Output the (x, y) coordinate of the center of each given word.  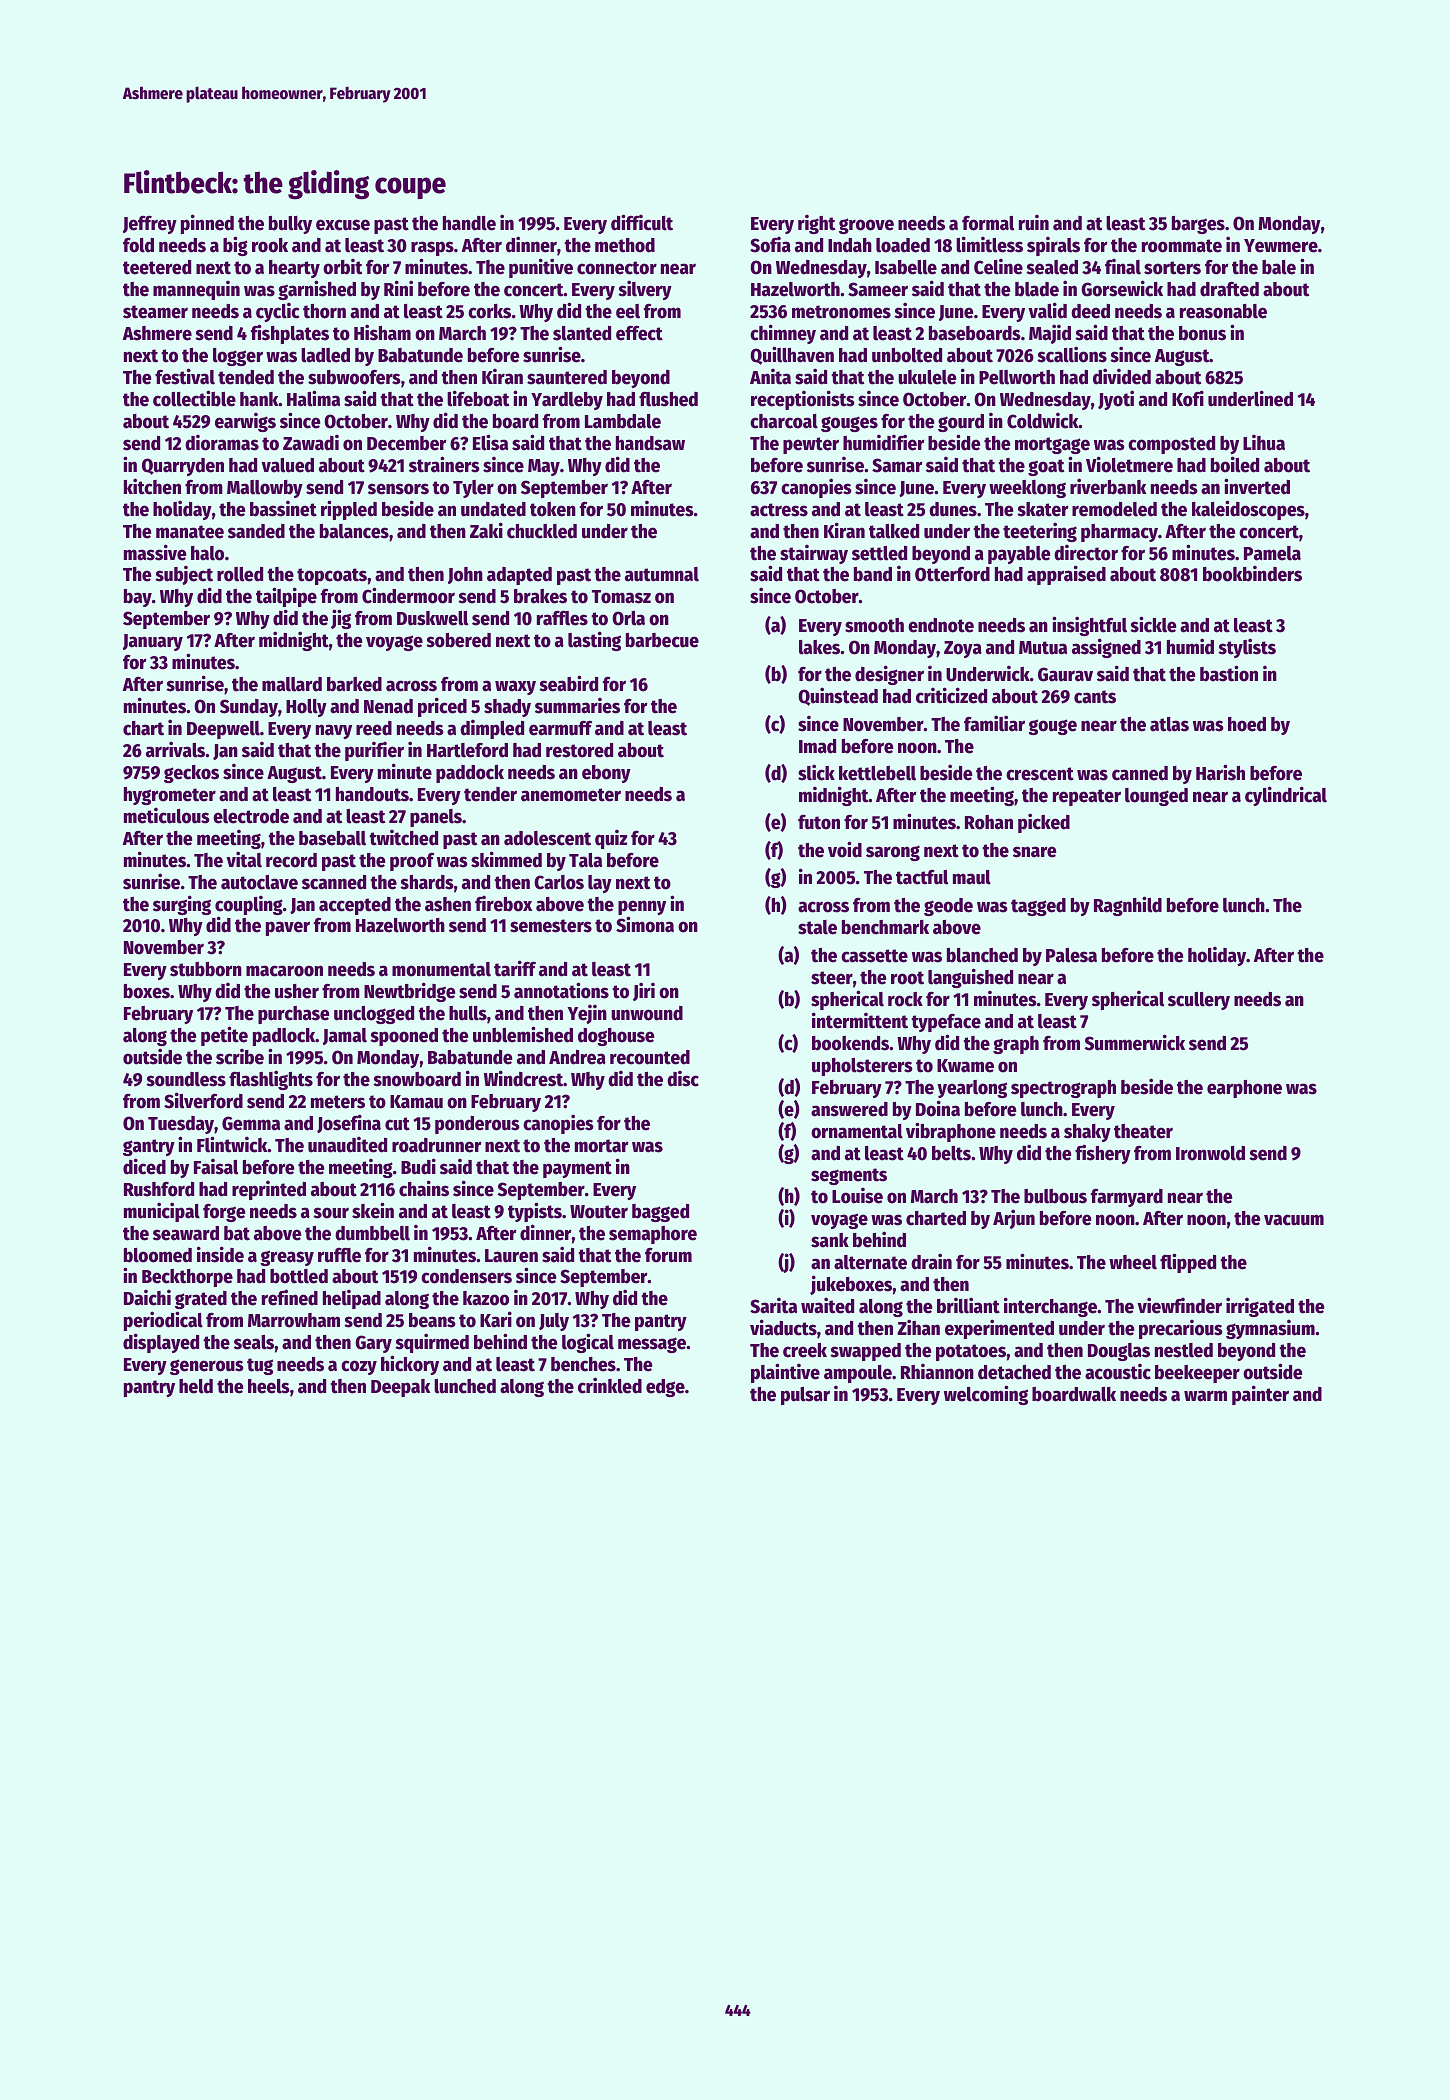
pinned (207, 224)
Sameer (878, 289)
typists (535, 1212)
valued (287, 465)
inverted (1257, 486)
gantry (149, 1147)
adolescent (547, 838)
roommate (1182, 246)
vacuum (1294, 1220)
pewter (811, 445)
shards (427, 882)
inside (220, 1254)
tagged (1038, 907)
